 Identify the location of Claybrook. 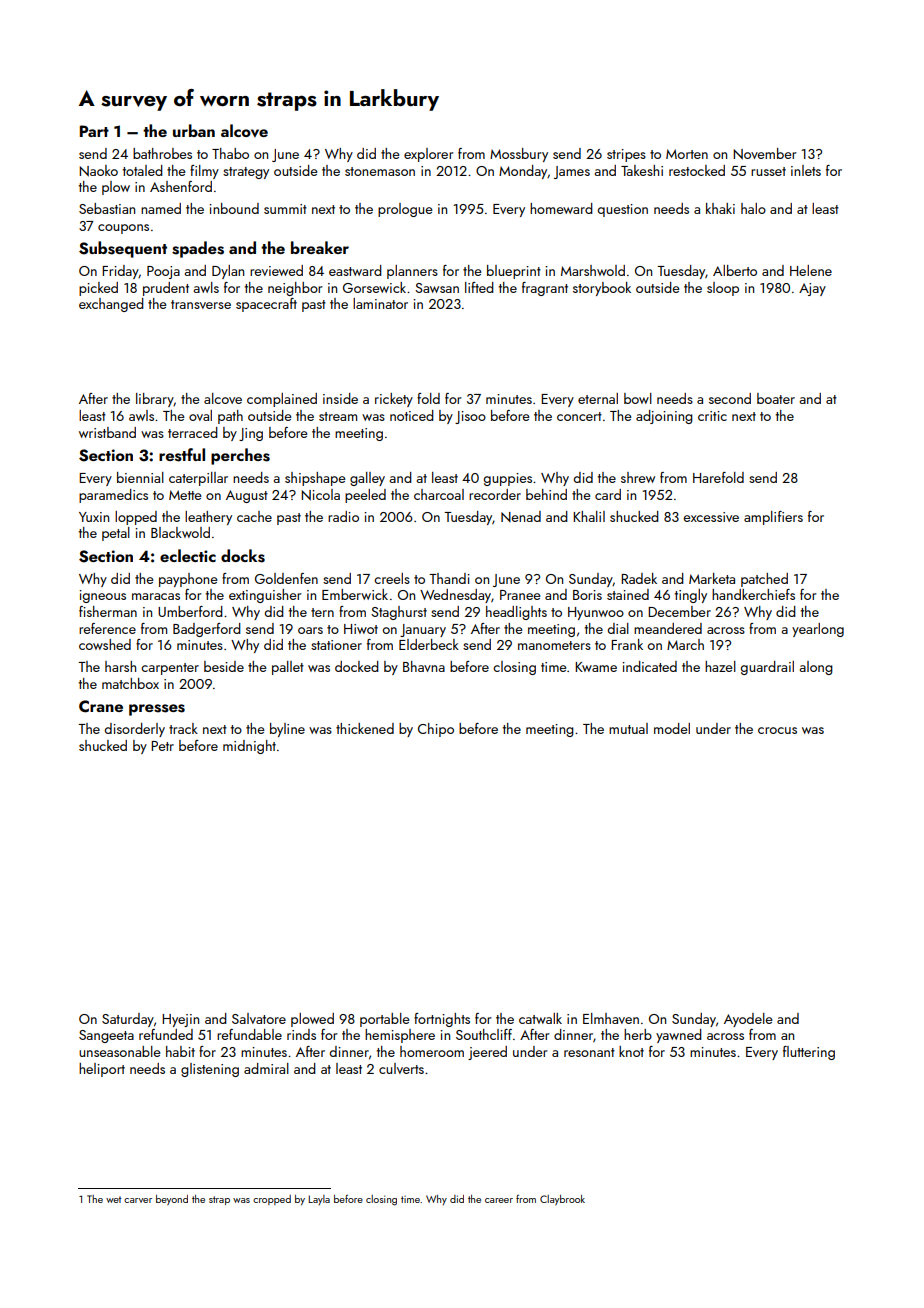
(562, 1200).
